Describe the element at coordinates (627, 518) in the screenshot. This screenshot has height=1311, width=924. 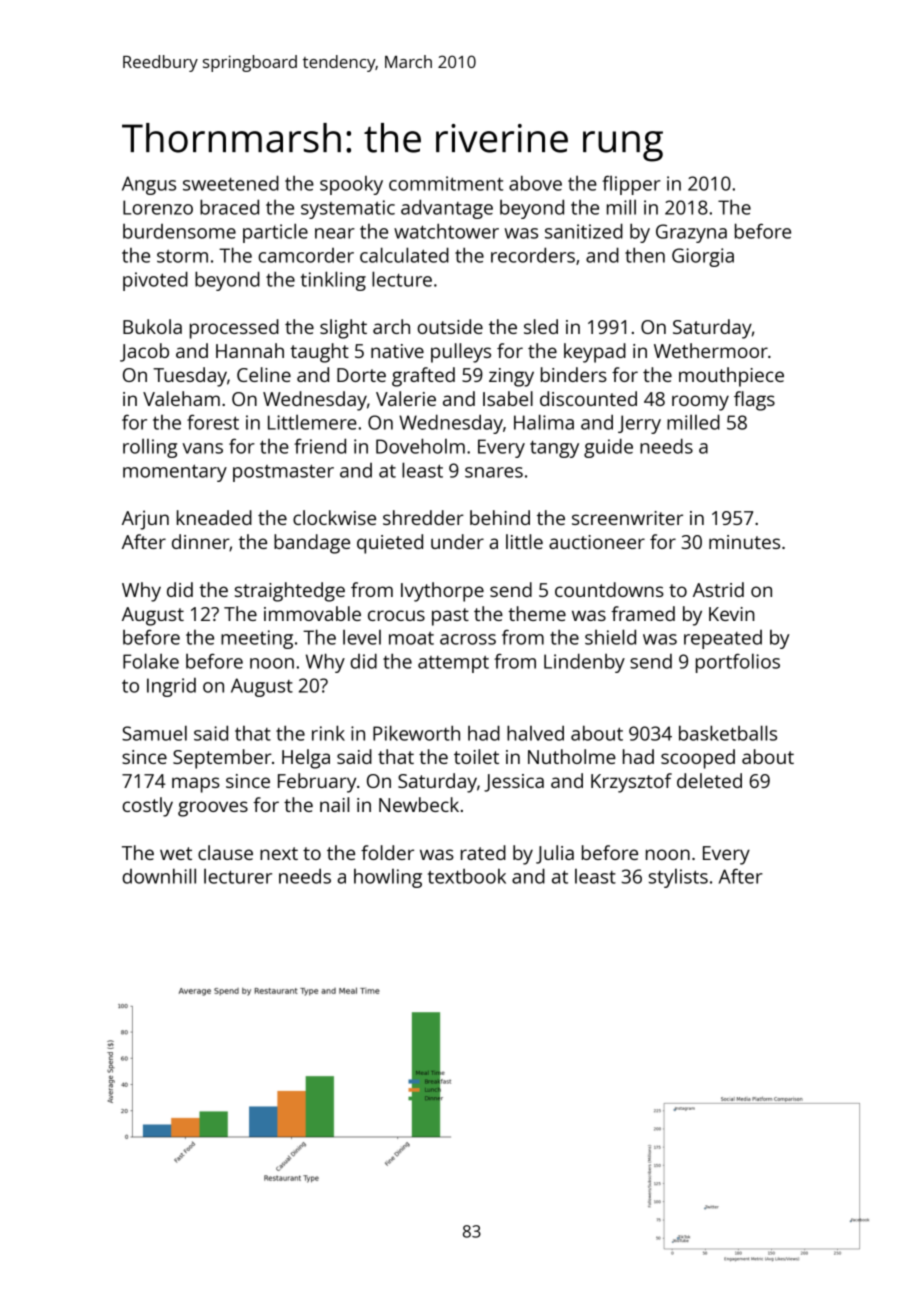
I see `screenwriter` at that location.
